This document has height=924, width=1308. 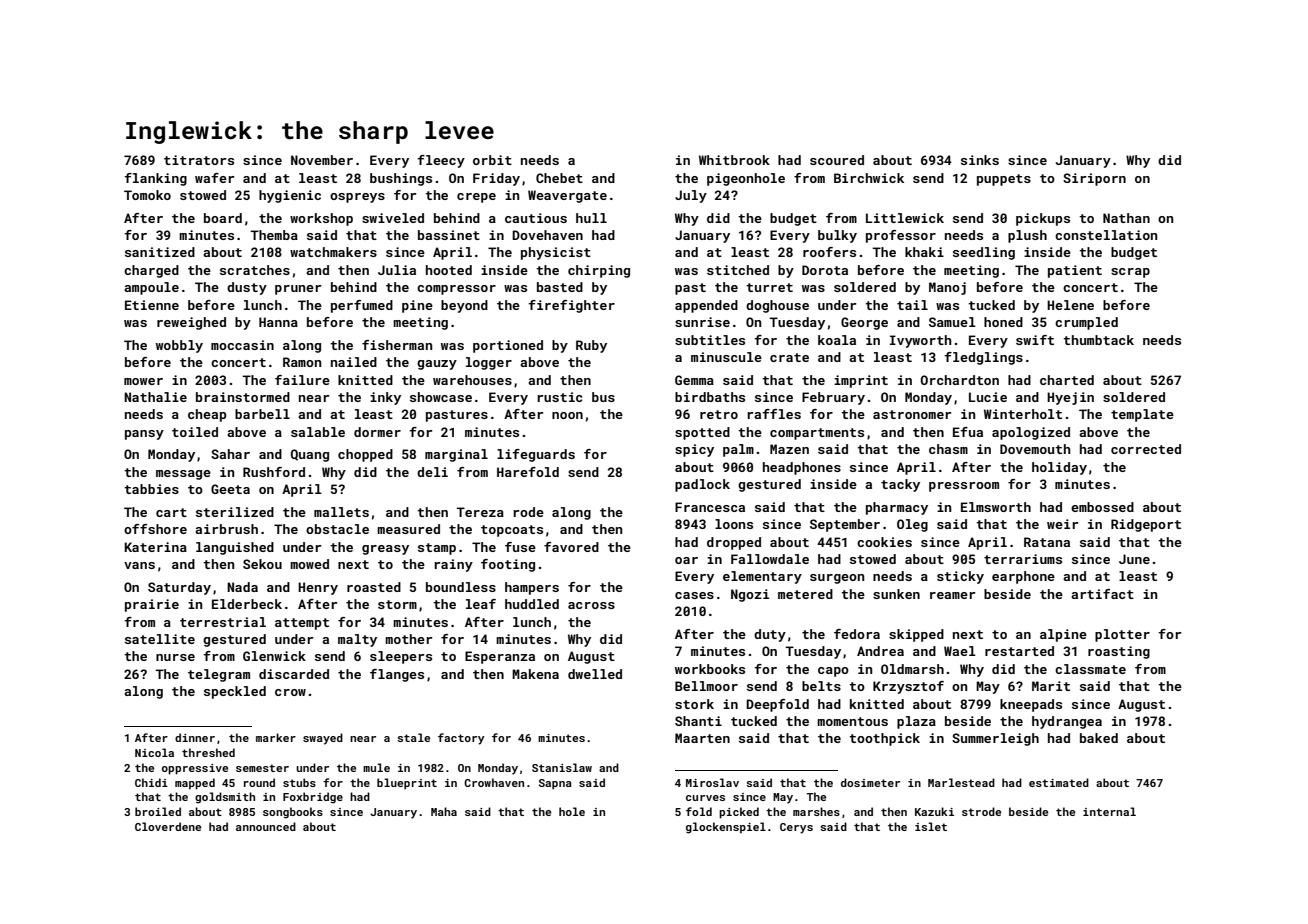 What do you see at coordinates (702, 485) in the document?
I see `padlock` at bounding box center [702, 485].
